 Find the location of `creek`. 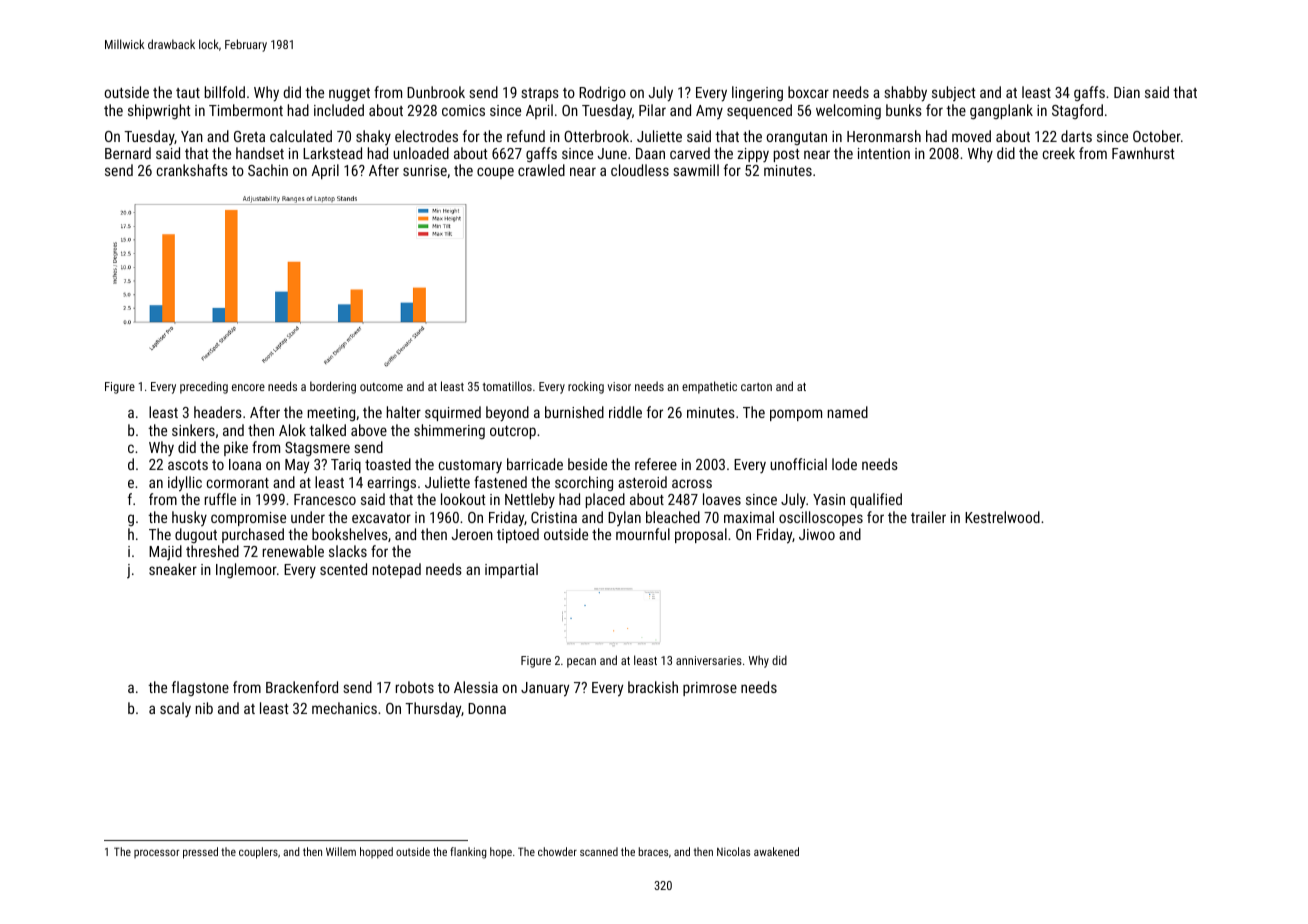

creek is located at coordinates (1059, 153).
